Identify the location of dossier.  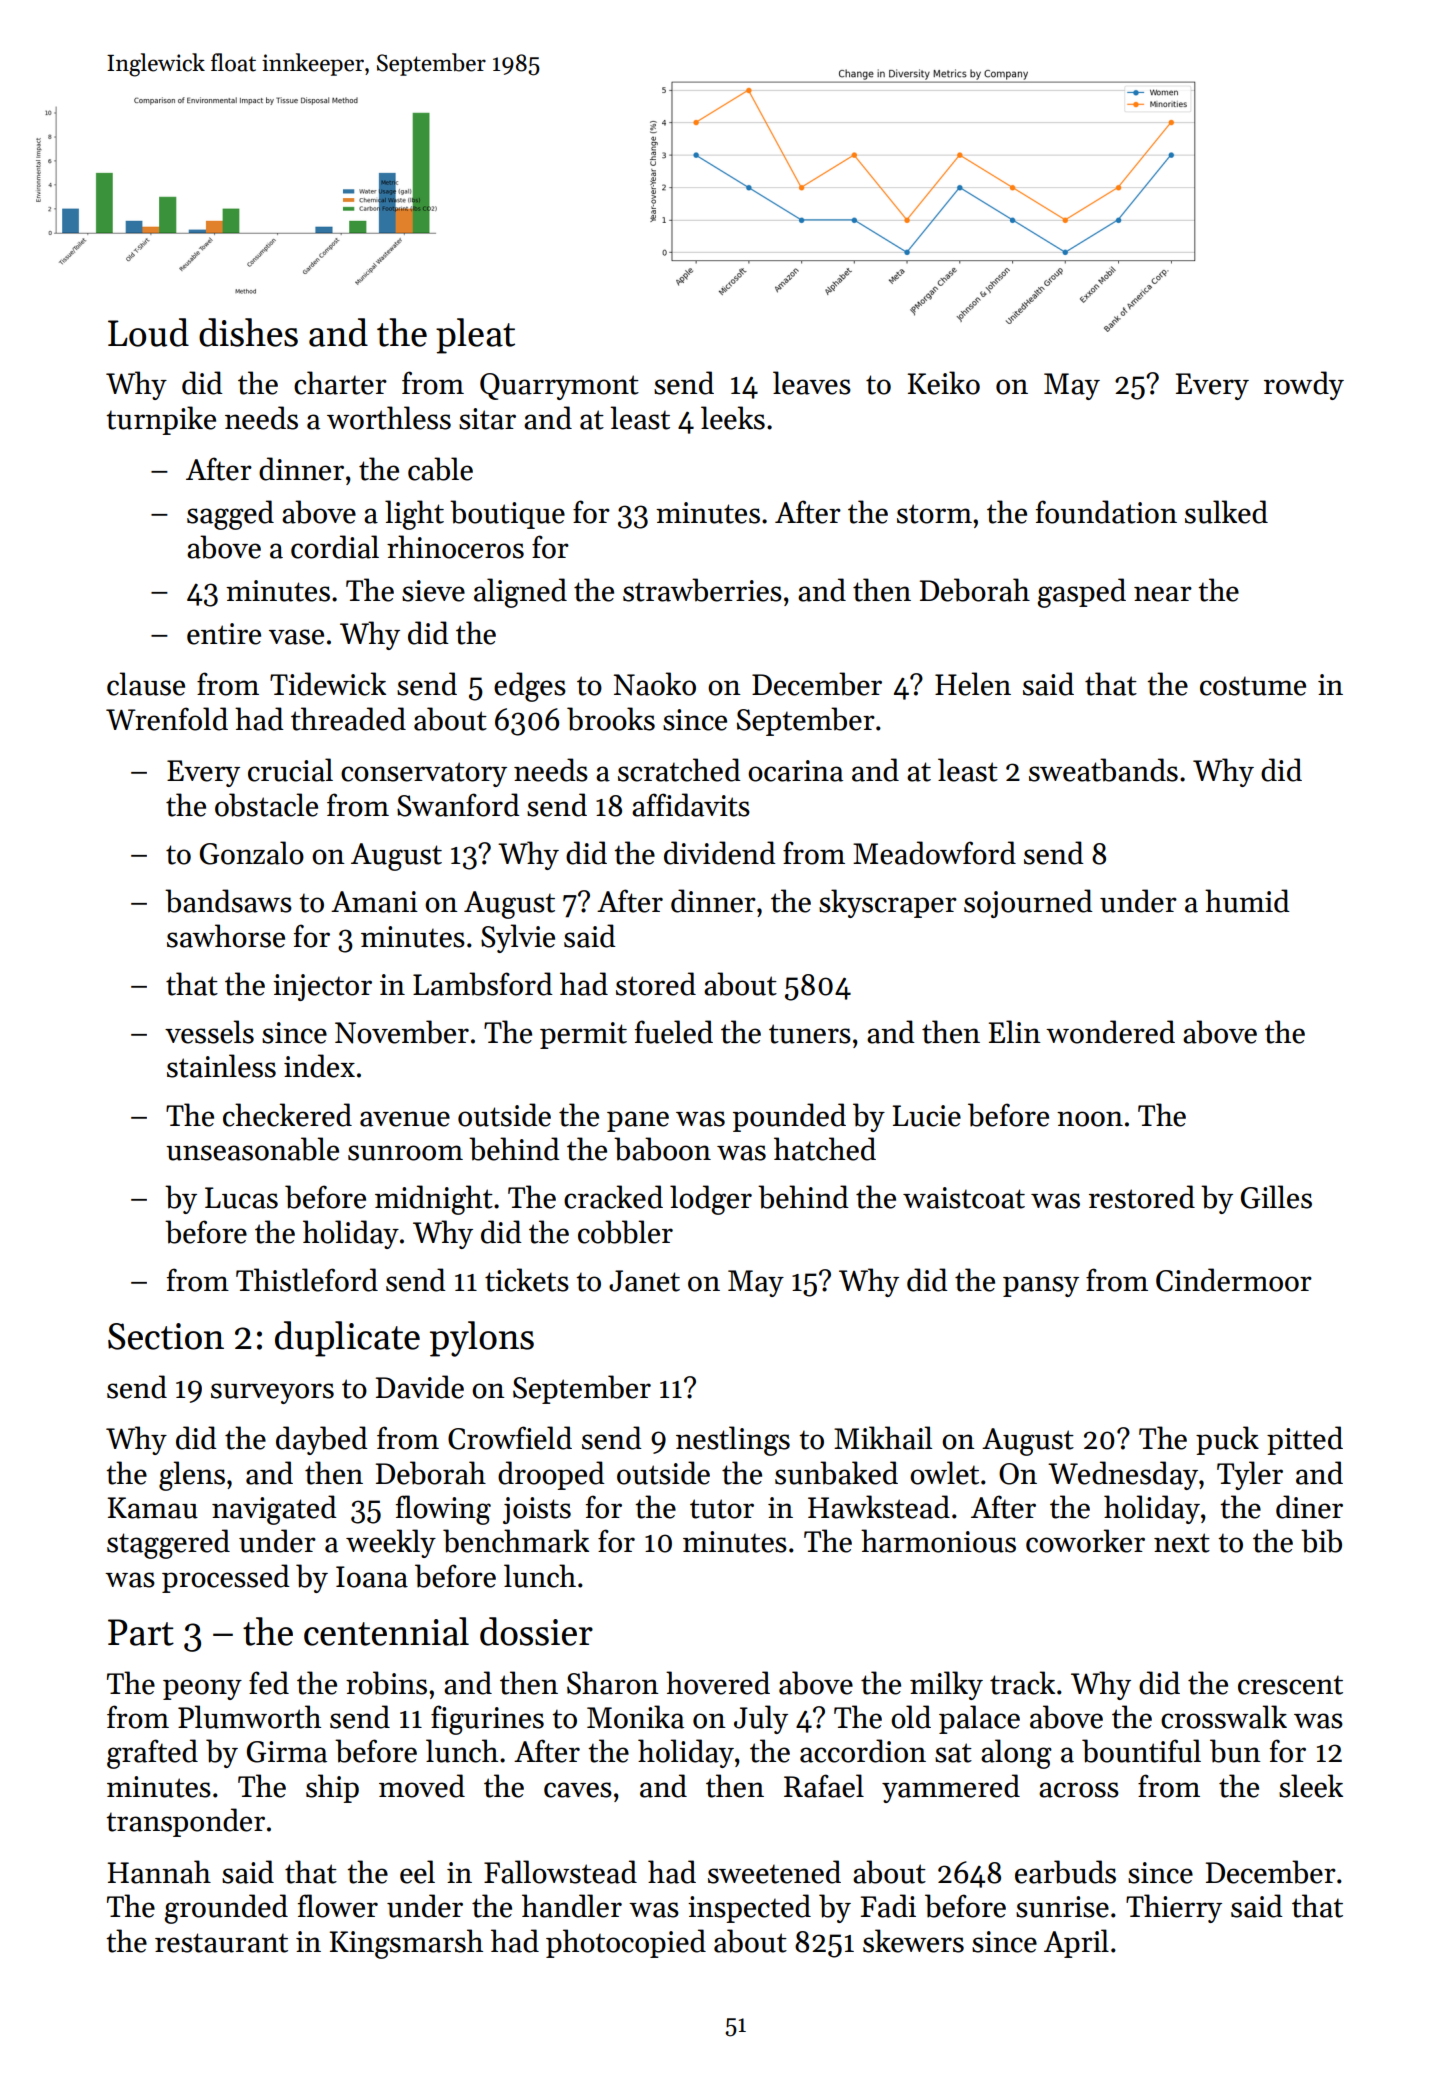
(536, 1631).
